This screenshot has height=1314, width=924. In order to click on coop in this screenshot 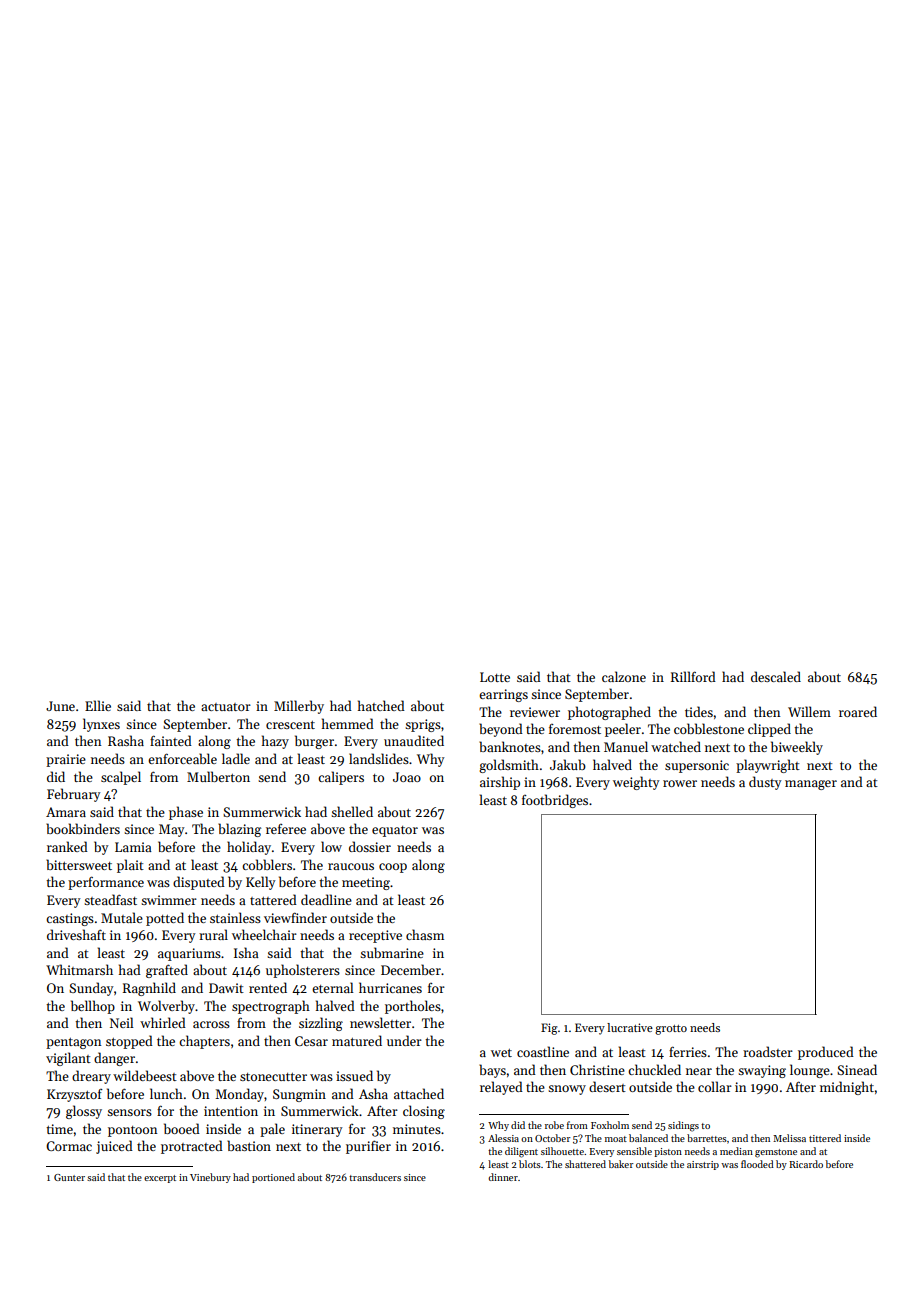, I will do `click(393, 868)`.
